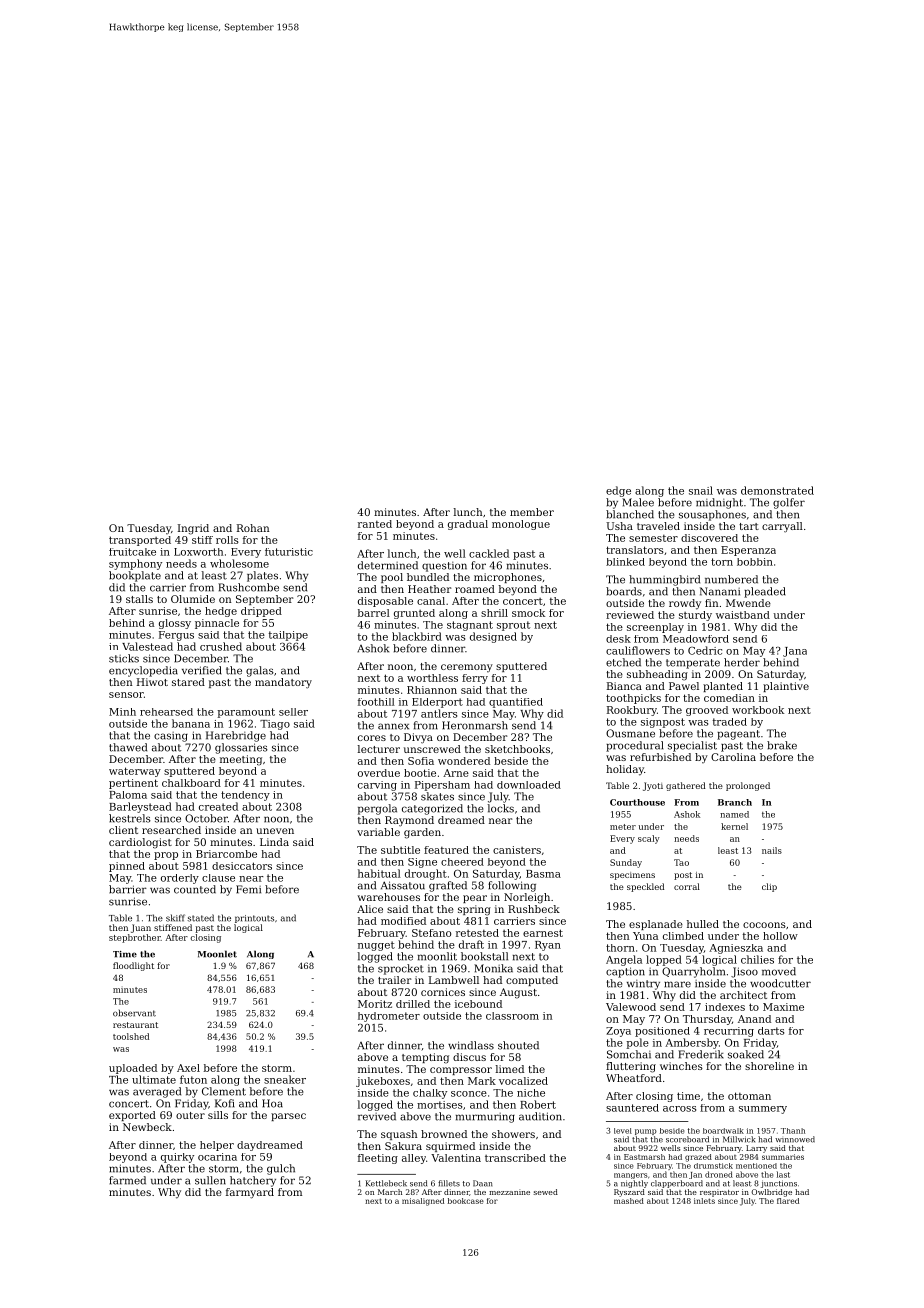 The height and width of the screenshot is (1308, 924). What do you see at coordinates (517, 850) in the screenshot?
I see `canisters` at bounding box center [517, 850].
